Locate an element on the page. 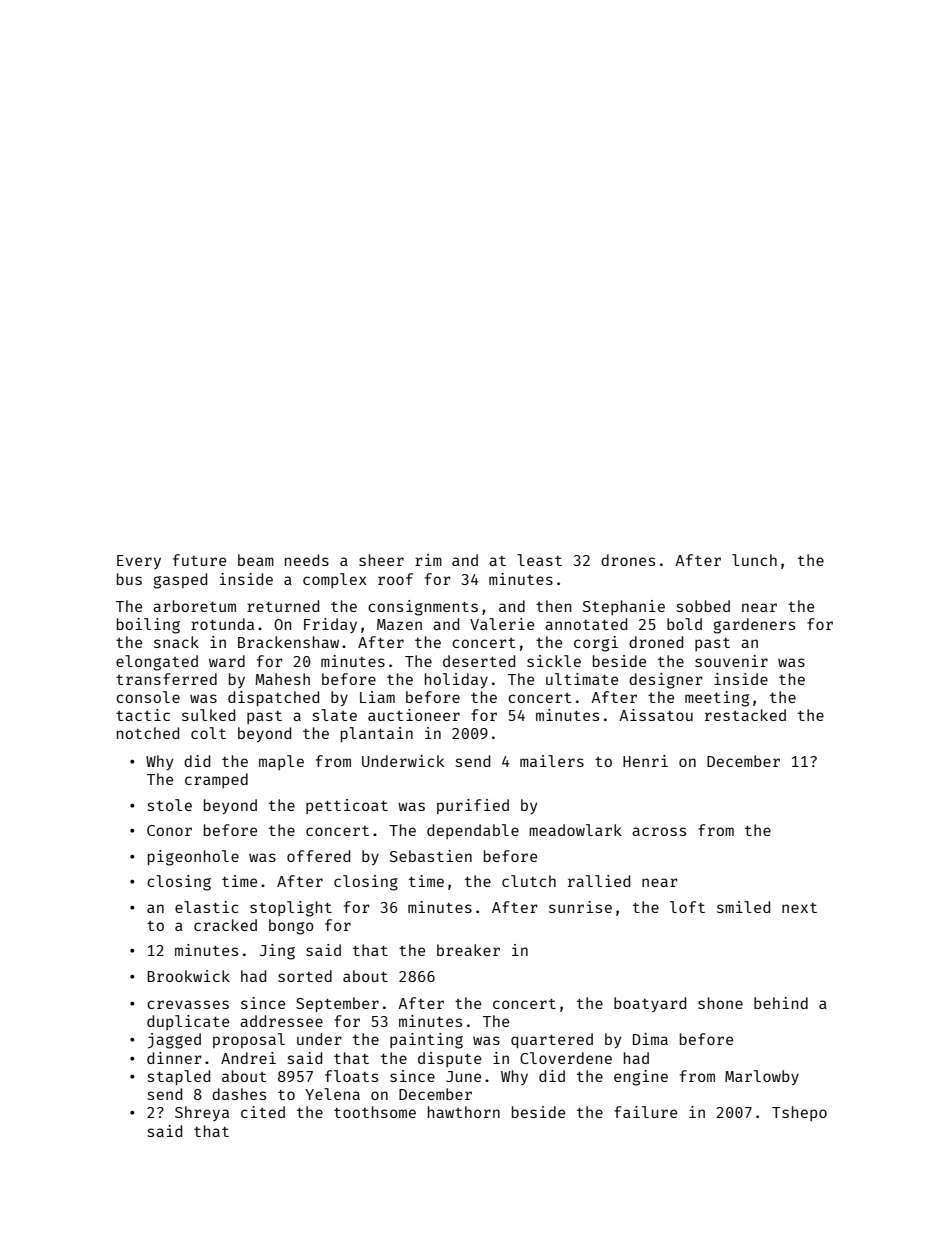 The image size is (952, 1233). breaker is located at coordinates (468, 950).
